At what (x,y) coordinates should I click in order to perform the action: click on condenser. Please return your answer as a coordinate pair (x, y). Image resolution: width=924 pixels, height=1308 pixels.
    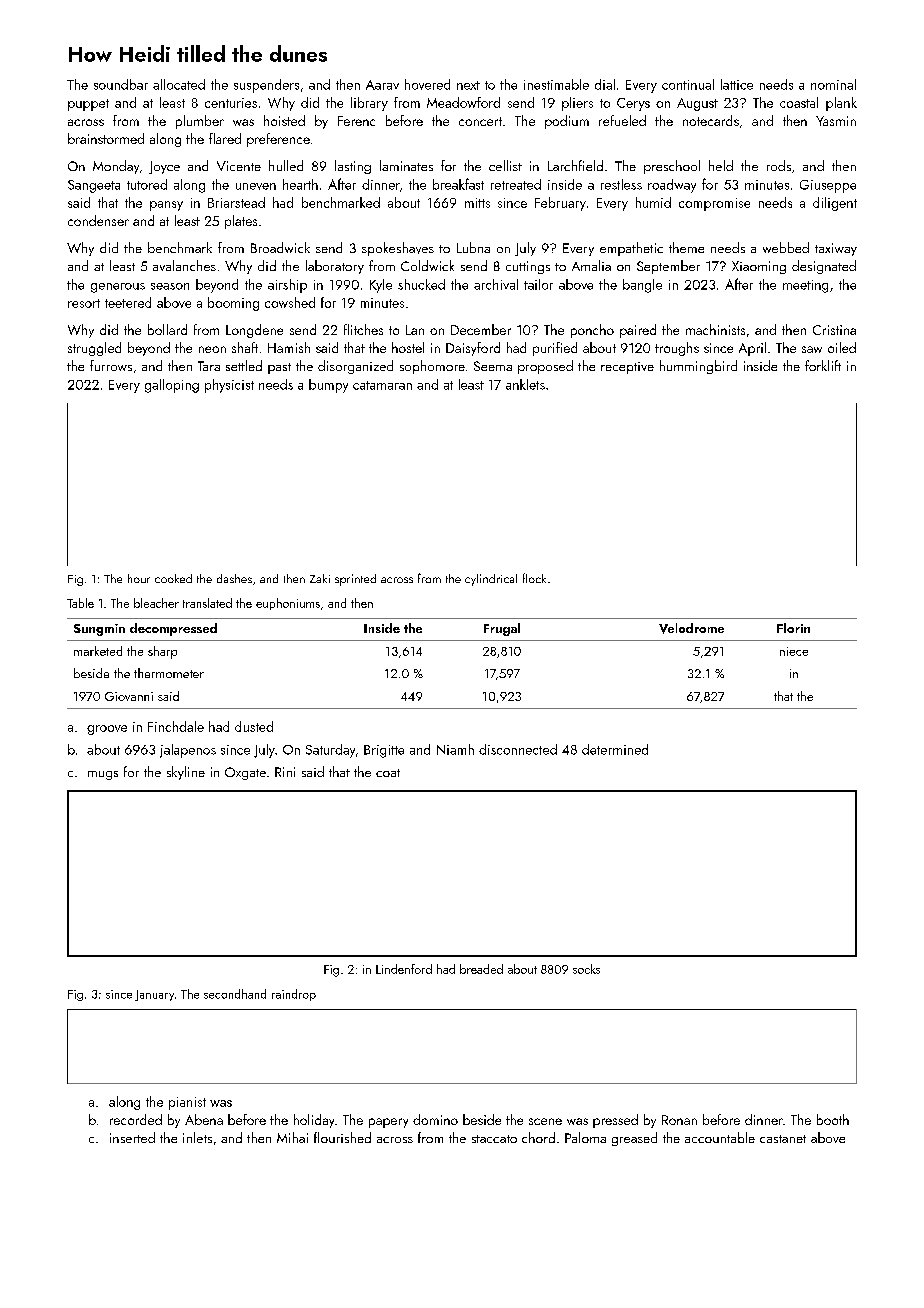
    Looking at the image, I should click on (98, 220).
